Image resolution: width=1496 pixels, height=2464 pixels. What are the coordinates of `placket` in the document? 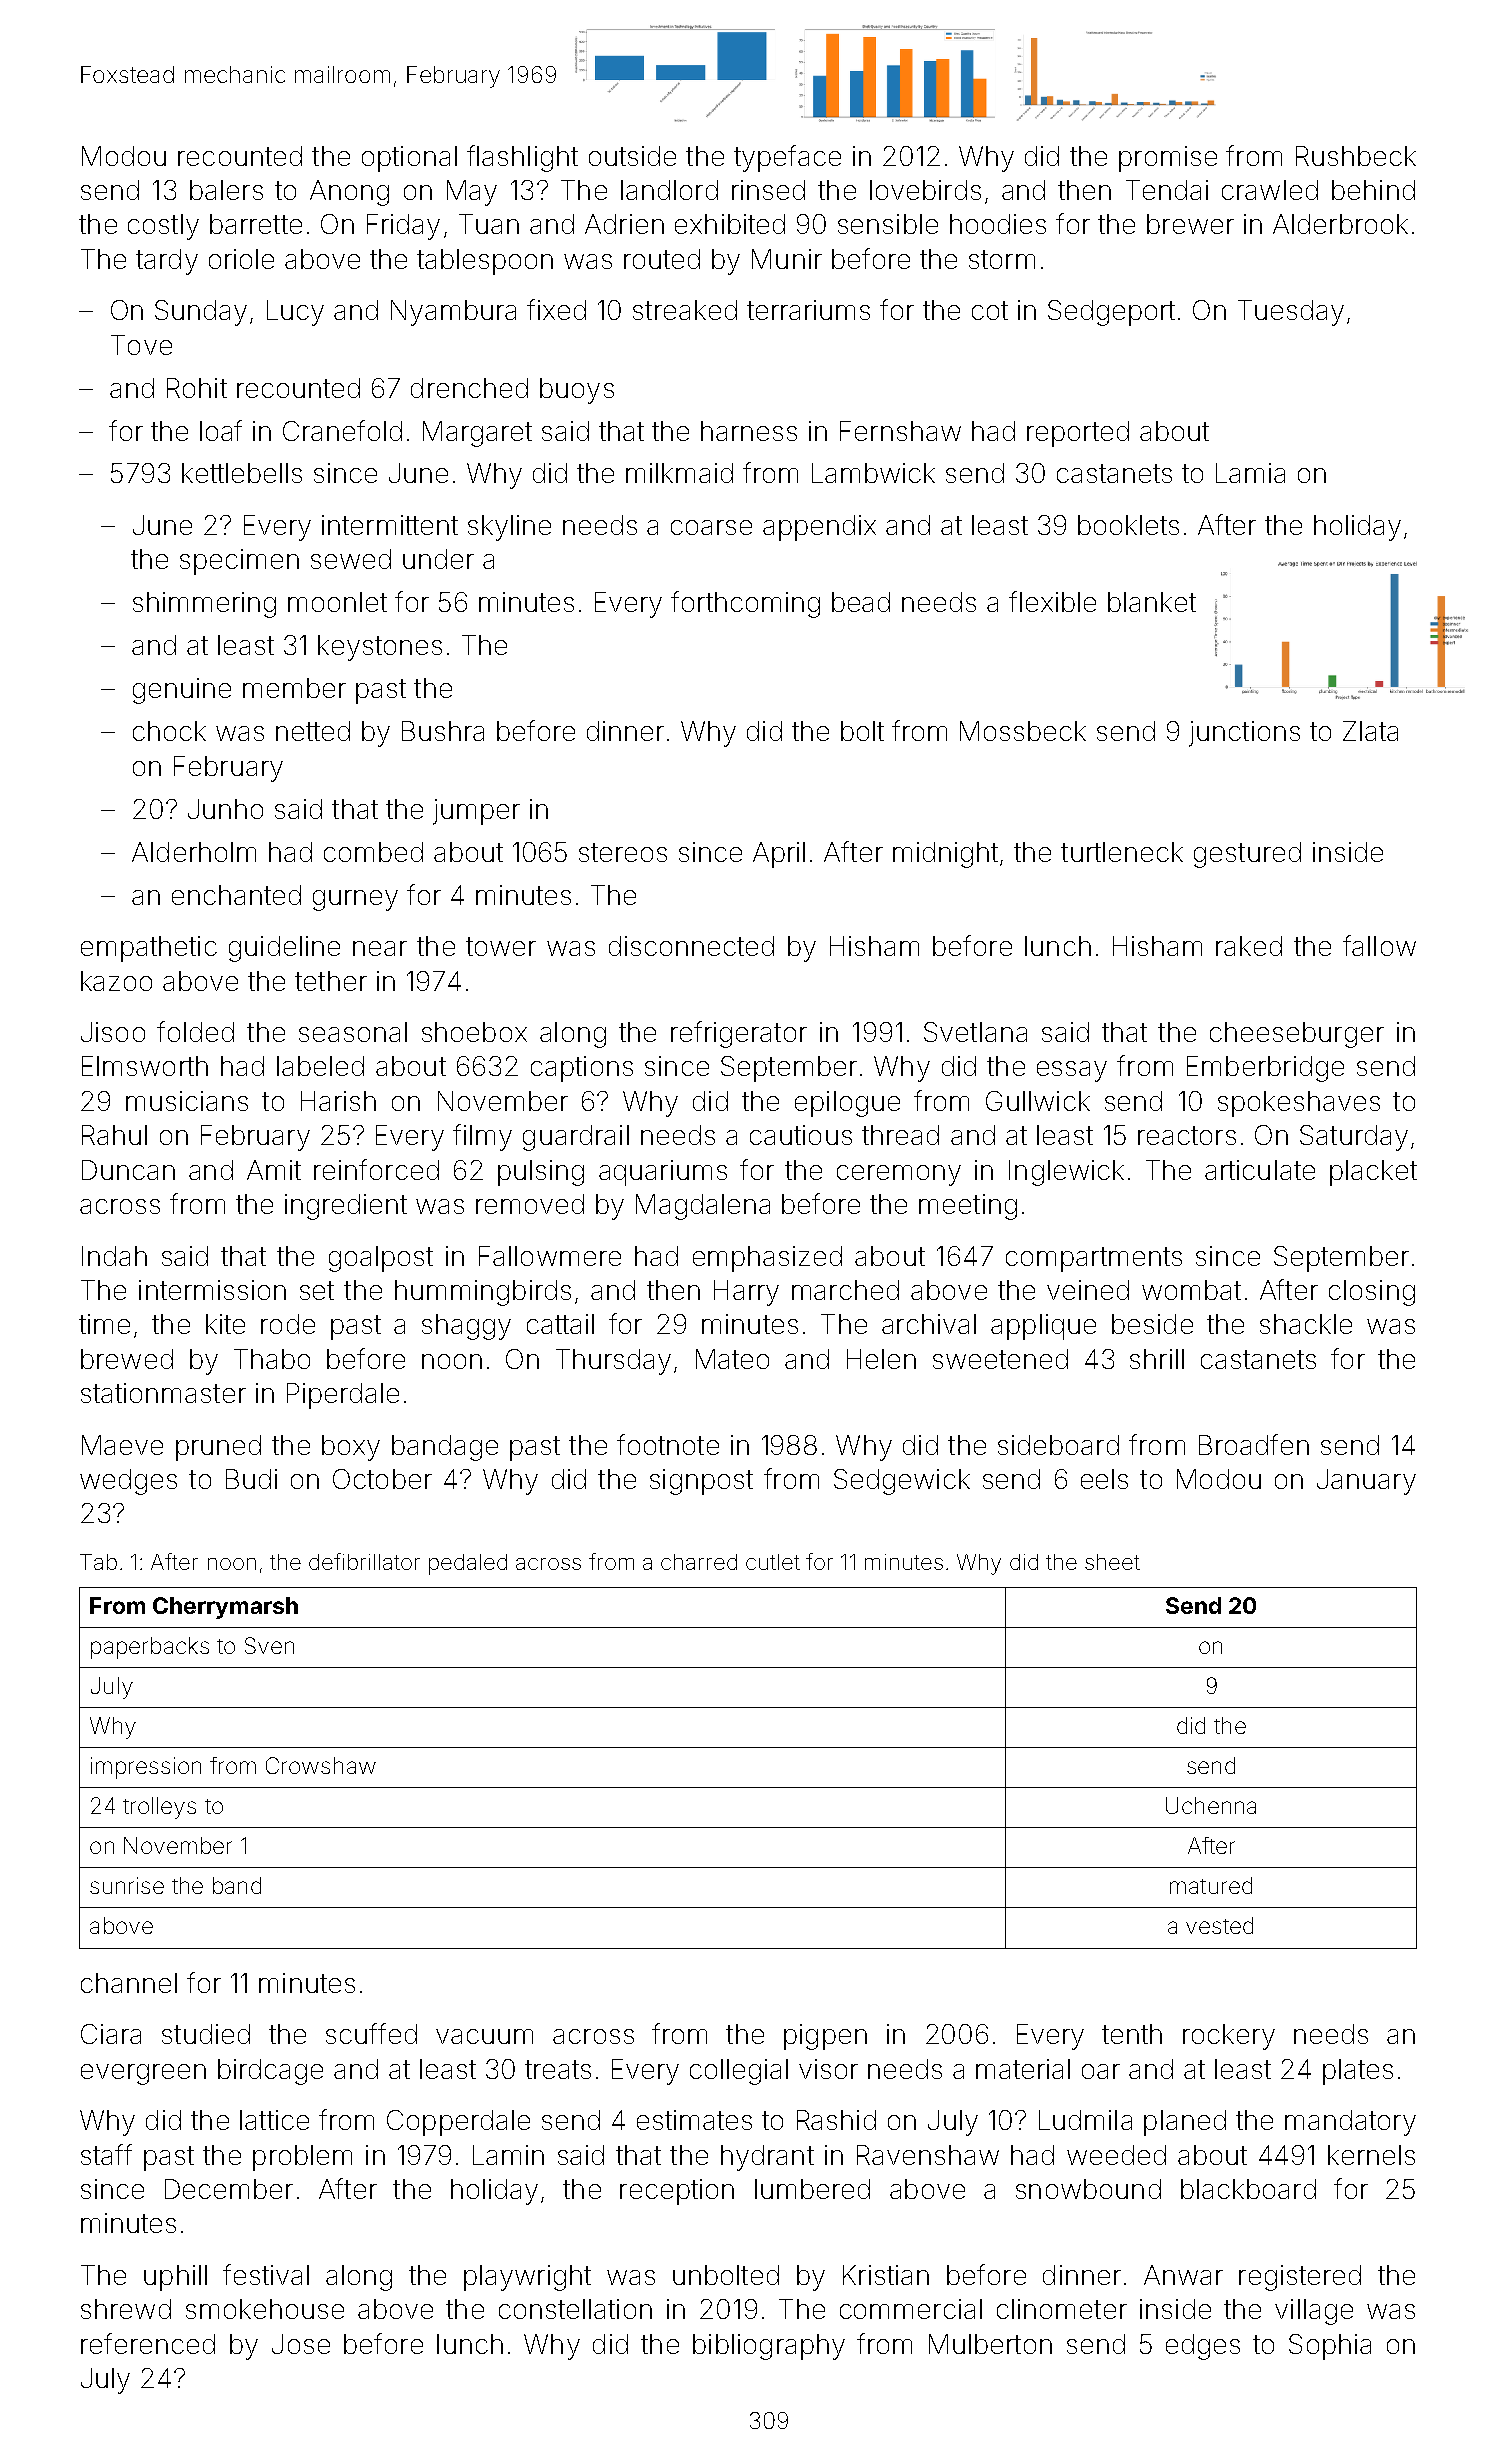 It's located at (1373, 1173).
